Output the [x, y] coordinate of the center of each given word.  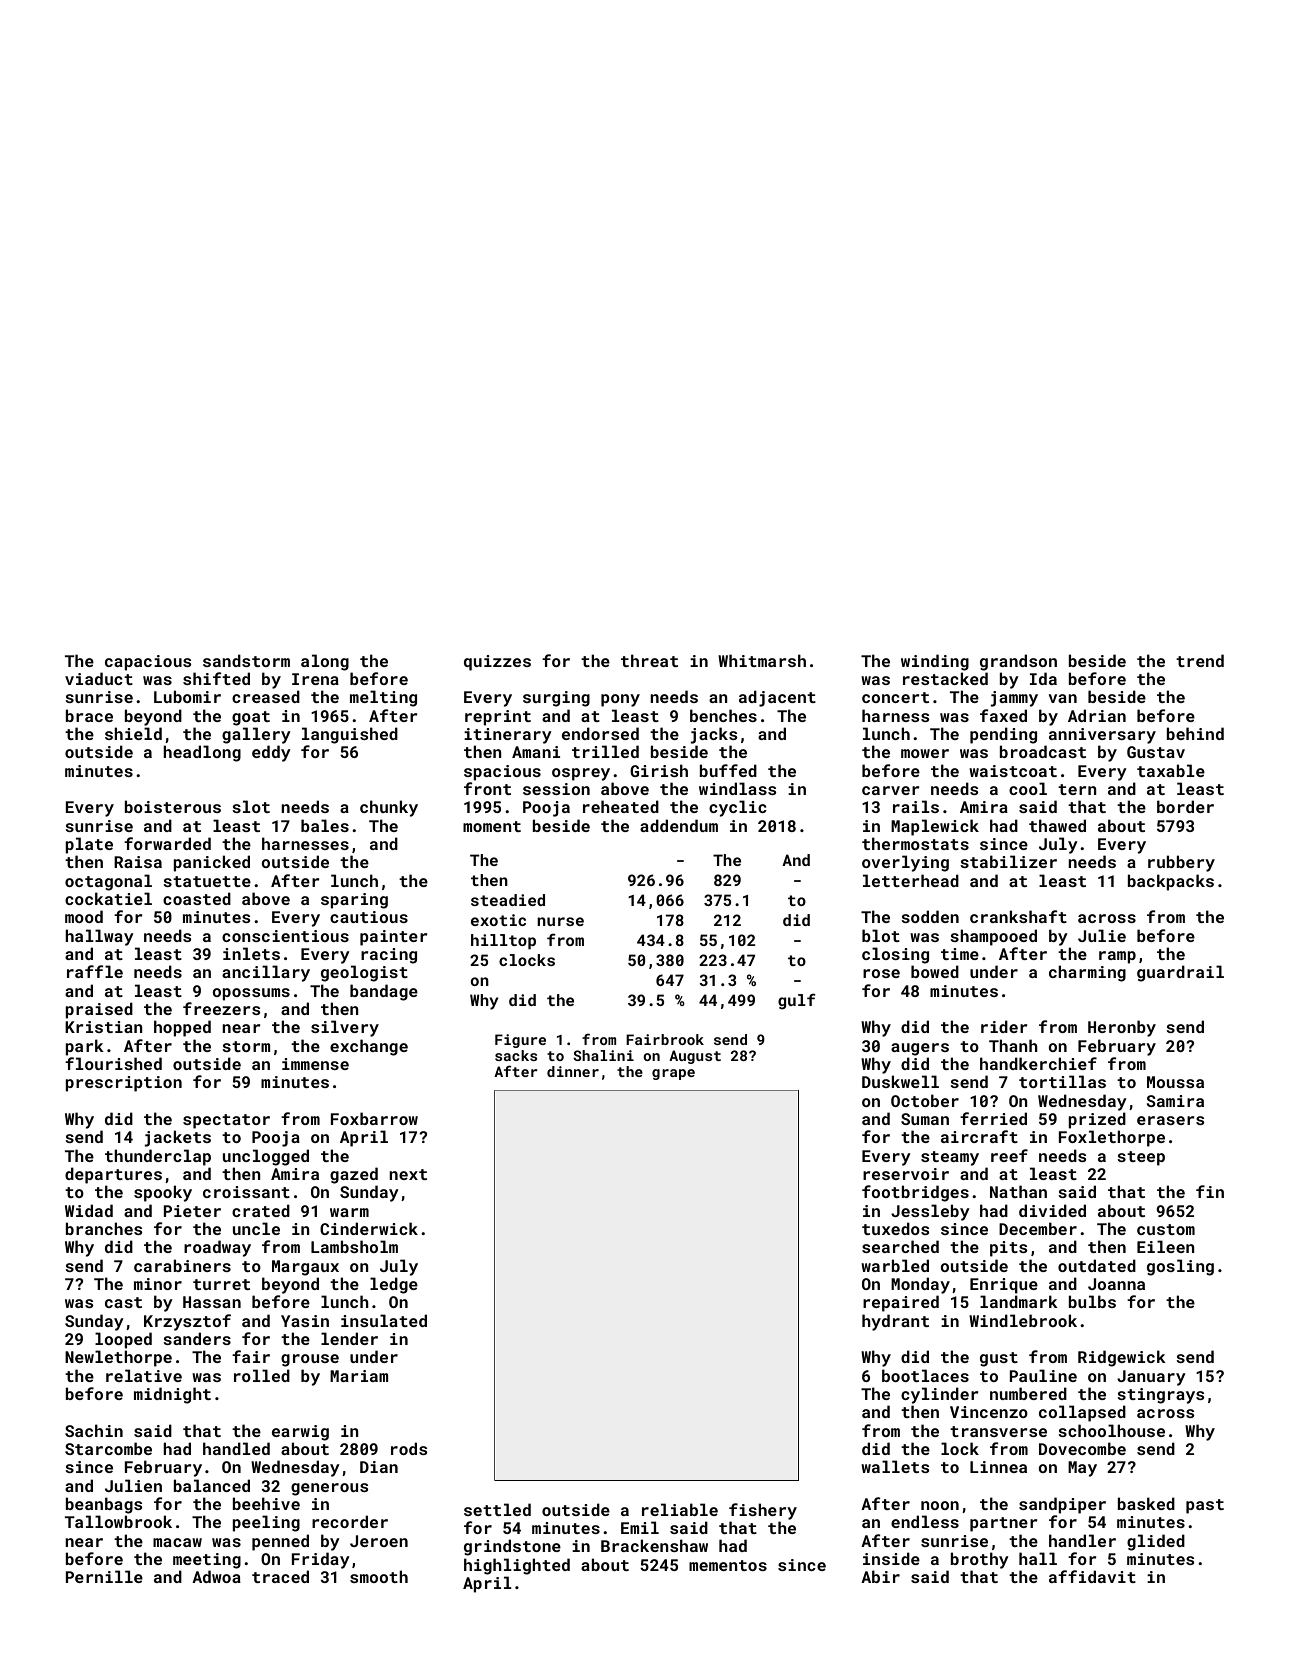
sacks [516, 1055]
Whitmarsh [762, 660]
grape [673, 1074]
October [925, 1100]
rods [409, 1448]
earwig [300, 1433]
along [325, 662]
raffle [95, 971]
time [960, 954]
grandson [1018, 662]
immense [315, 1064]
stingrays [1161, 1396]
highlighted [517, 1566]
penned [280, 1542]
